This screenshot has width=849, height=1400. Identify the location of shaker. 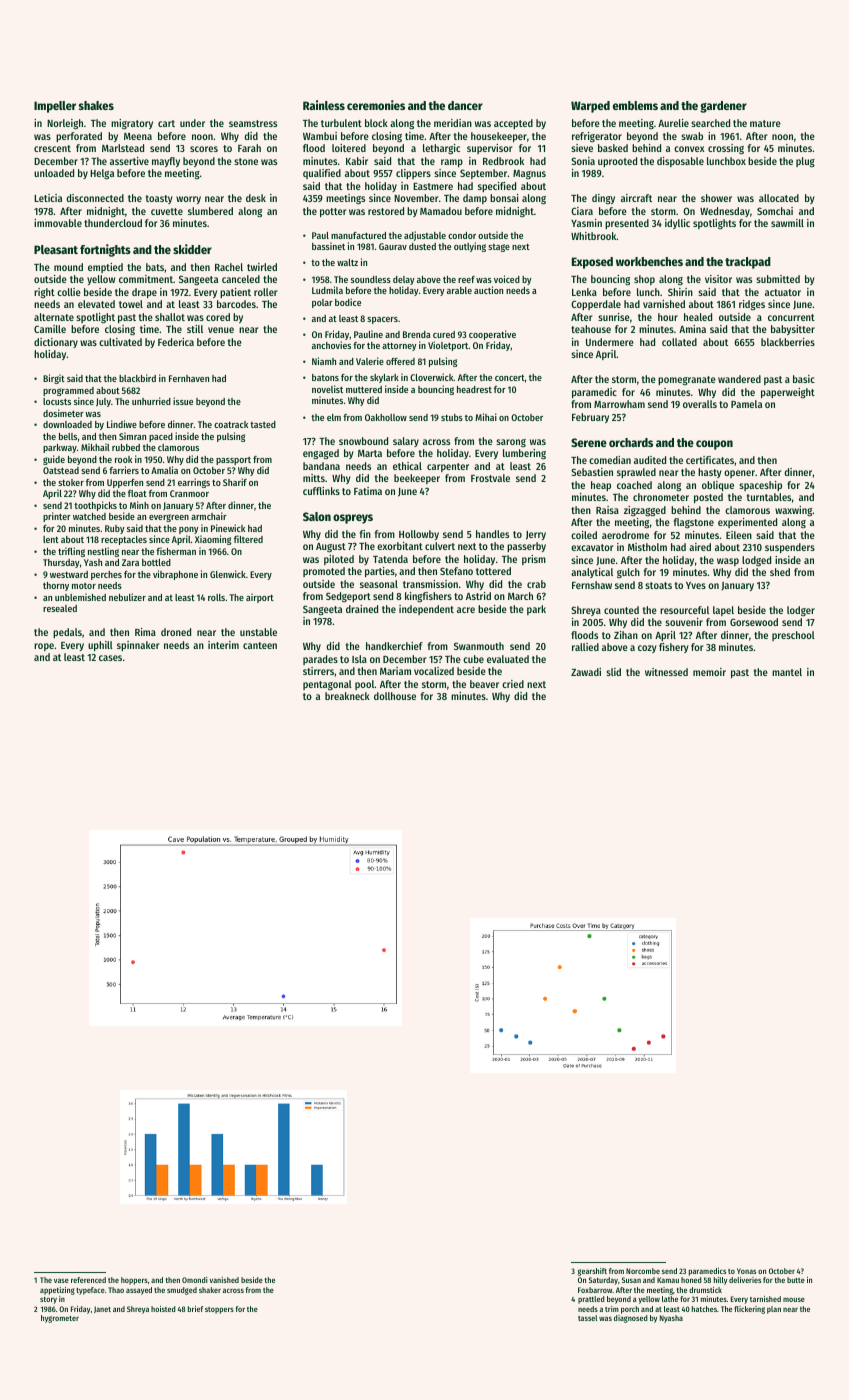
(210, 1290).
